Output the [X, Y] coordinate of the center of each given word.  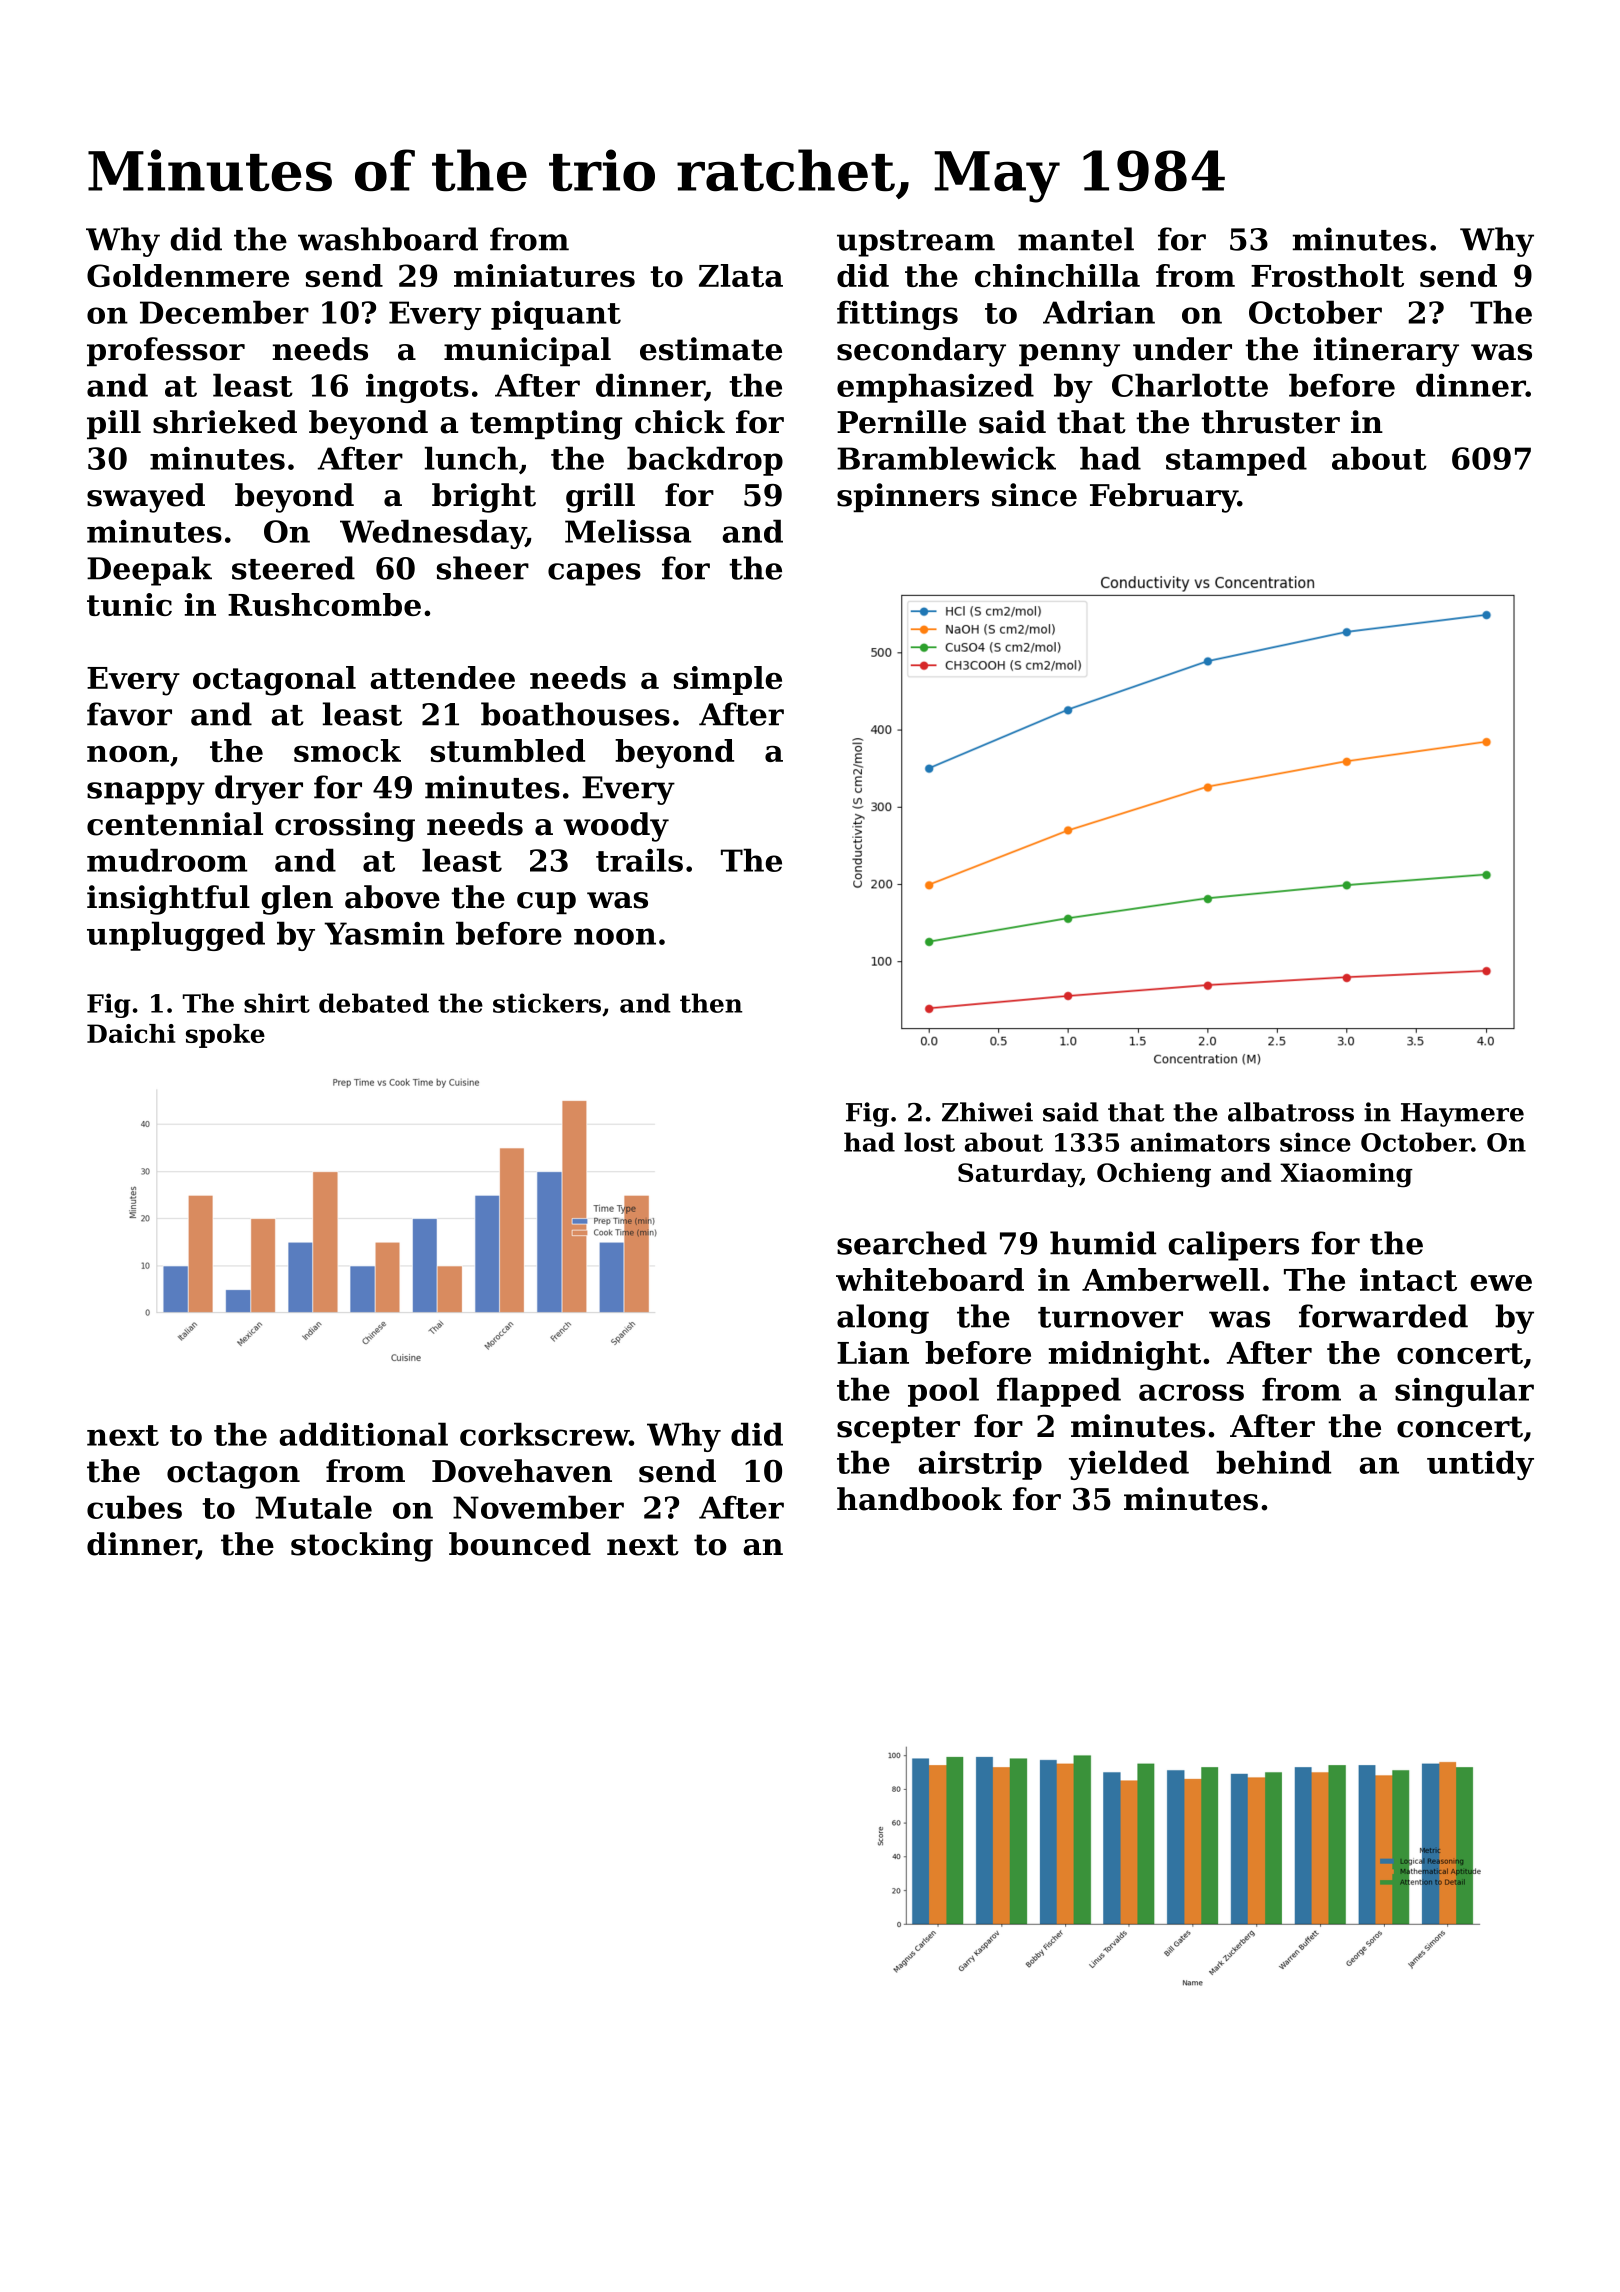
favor [129, 714]
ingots [417, 388]
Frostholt [1327, 275]
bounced [520, 1544]
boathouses [575, 714]
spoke [225, 1036]
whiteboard [930, 1279]
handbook [919, 1499]
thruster [1270, 422]
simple [728, 680]
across [1191, 1392]
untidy [1480, 1465]
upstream [916, 243]
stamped [1236, 461]
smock [347, 750]
